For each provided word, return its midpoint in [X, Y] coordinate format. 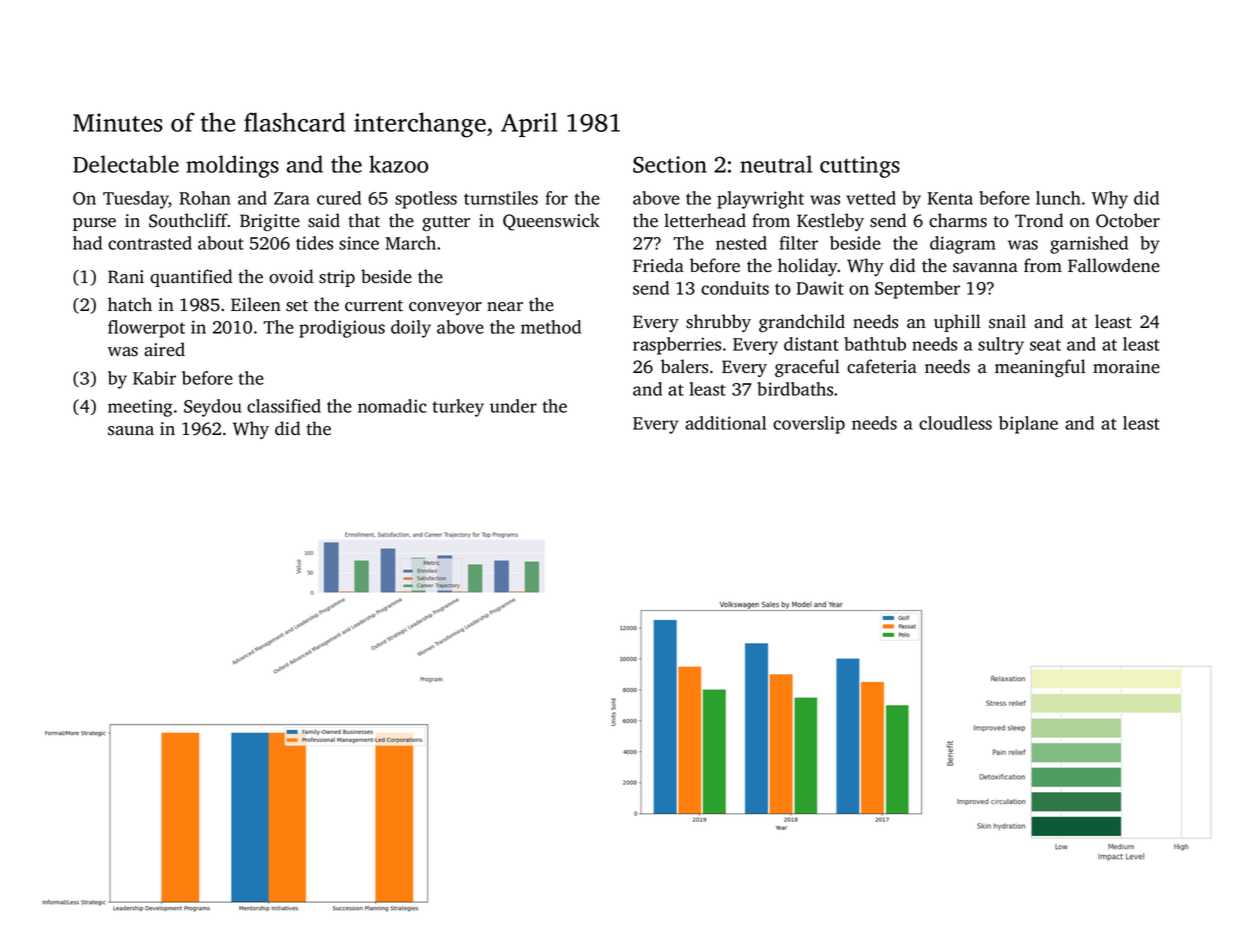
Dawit [820, 288]
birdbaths [795, 389]
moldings [232, 166]
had [87, 243]
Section [670, 164]
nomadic [392, 406]
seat [1045, 345]
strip [337, 278]
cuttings [860, 167]
